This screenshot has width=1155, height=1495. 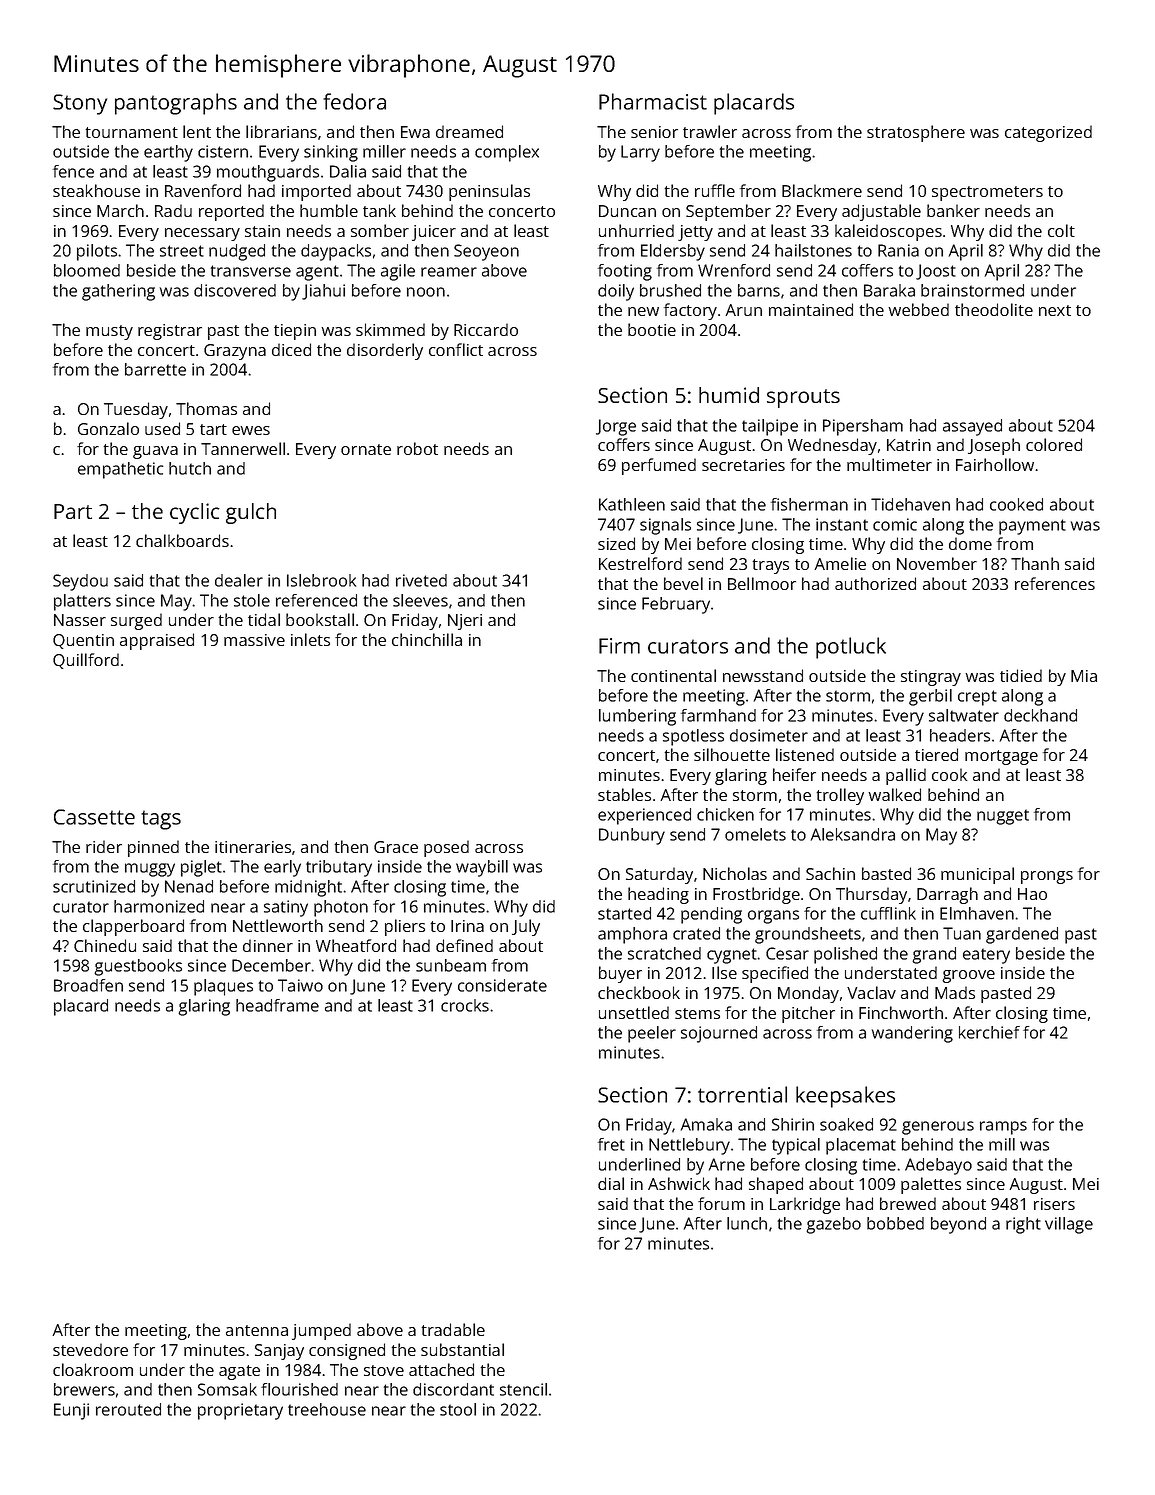 I want to click on fedora, so click(x=354, y=101).
